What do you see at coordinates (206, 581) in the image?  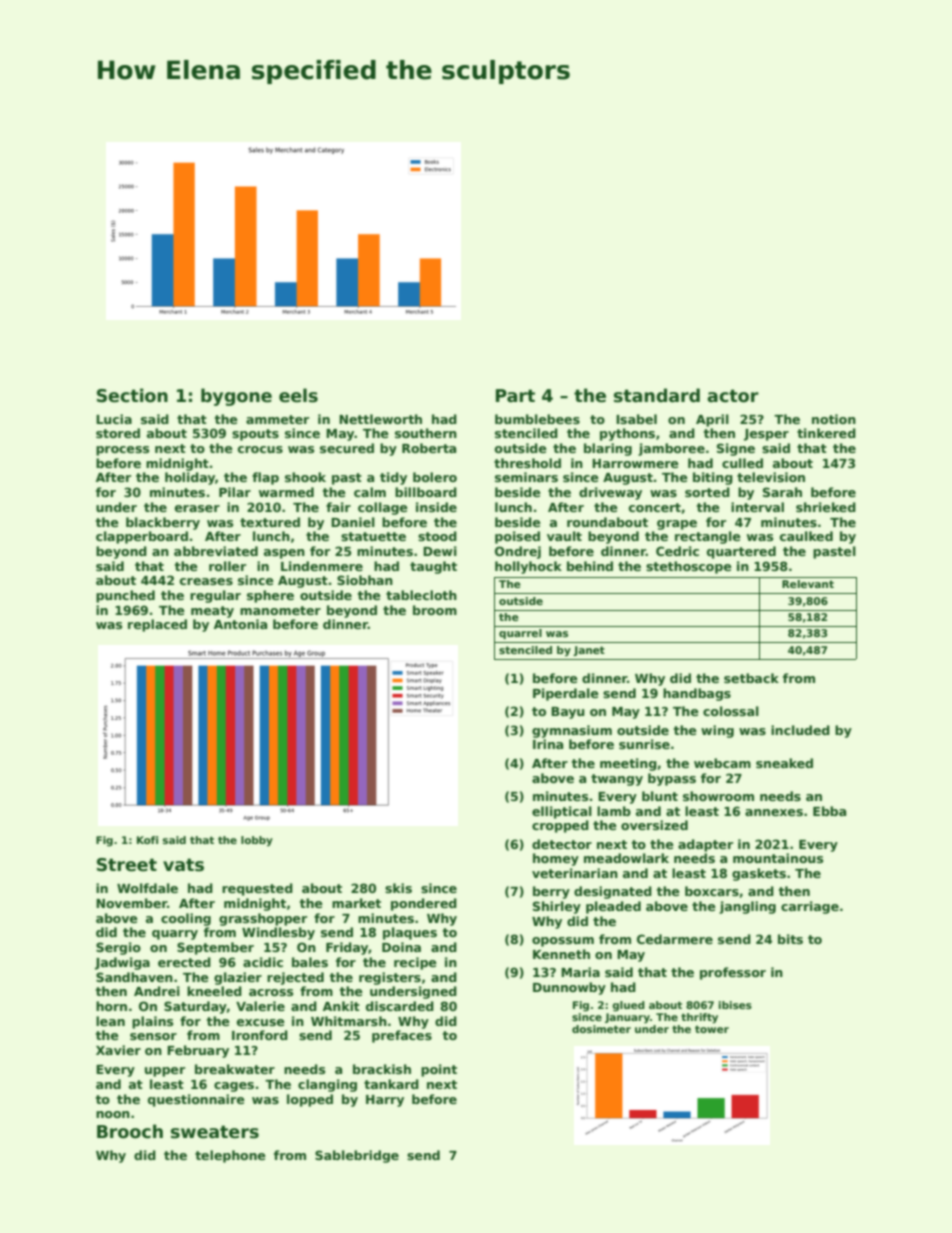 I see `creases` at bounding box center [206, 581].
